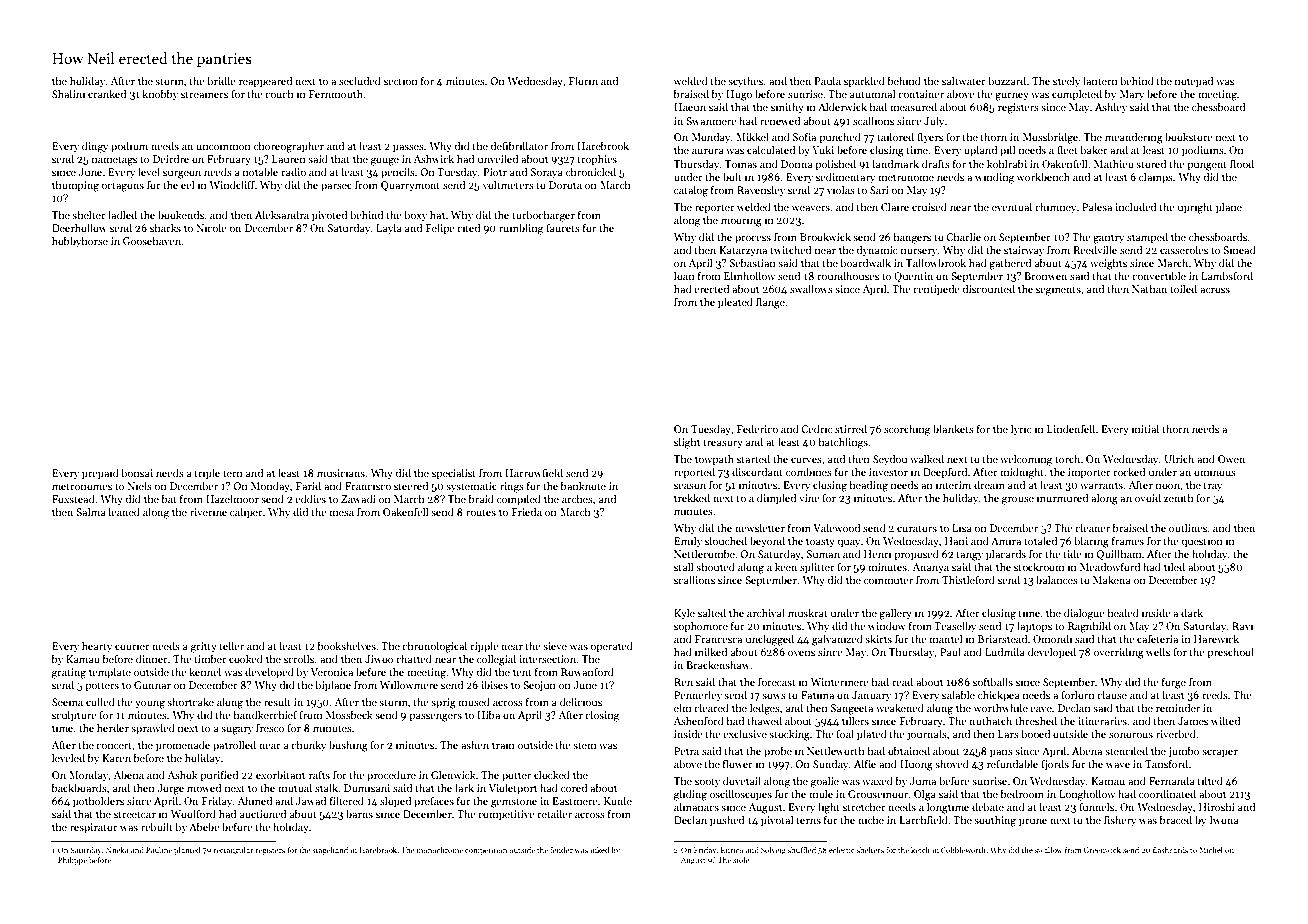 The height and width of the screenshot is (924, 1308). What do you see at coordinates (415, 215) in the screenshot?
I see `boxy` at bounding box center [415, 215].
